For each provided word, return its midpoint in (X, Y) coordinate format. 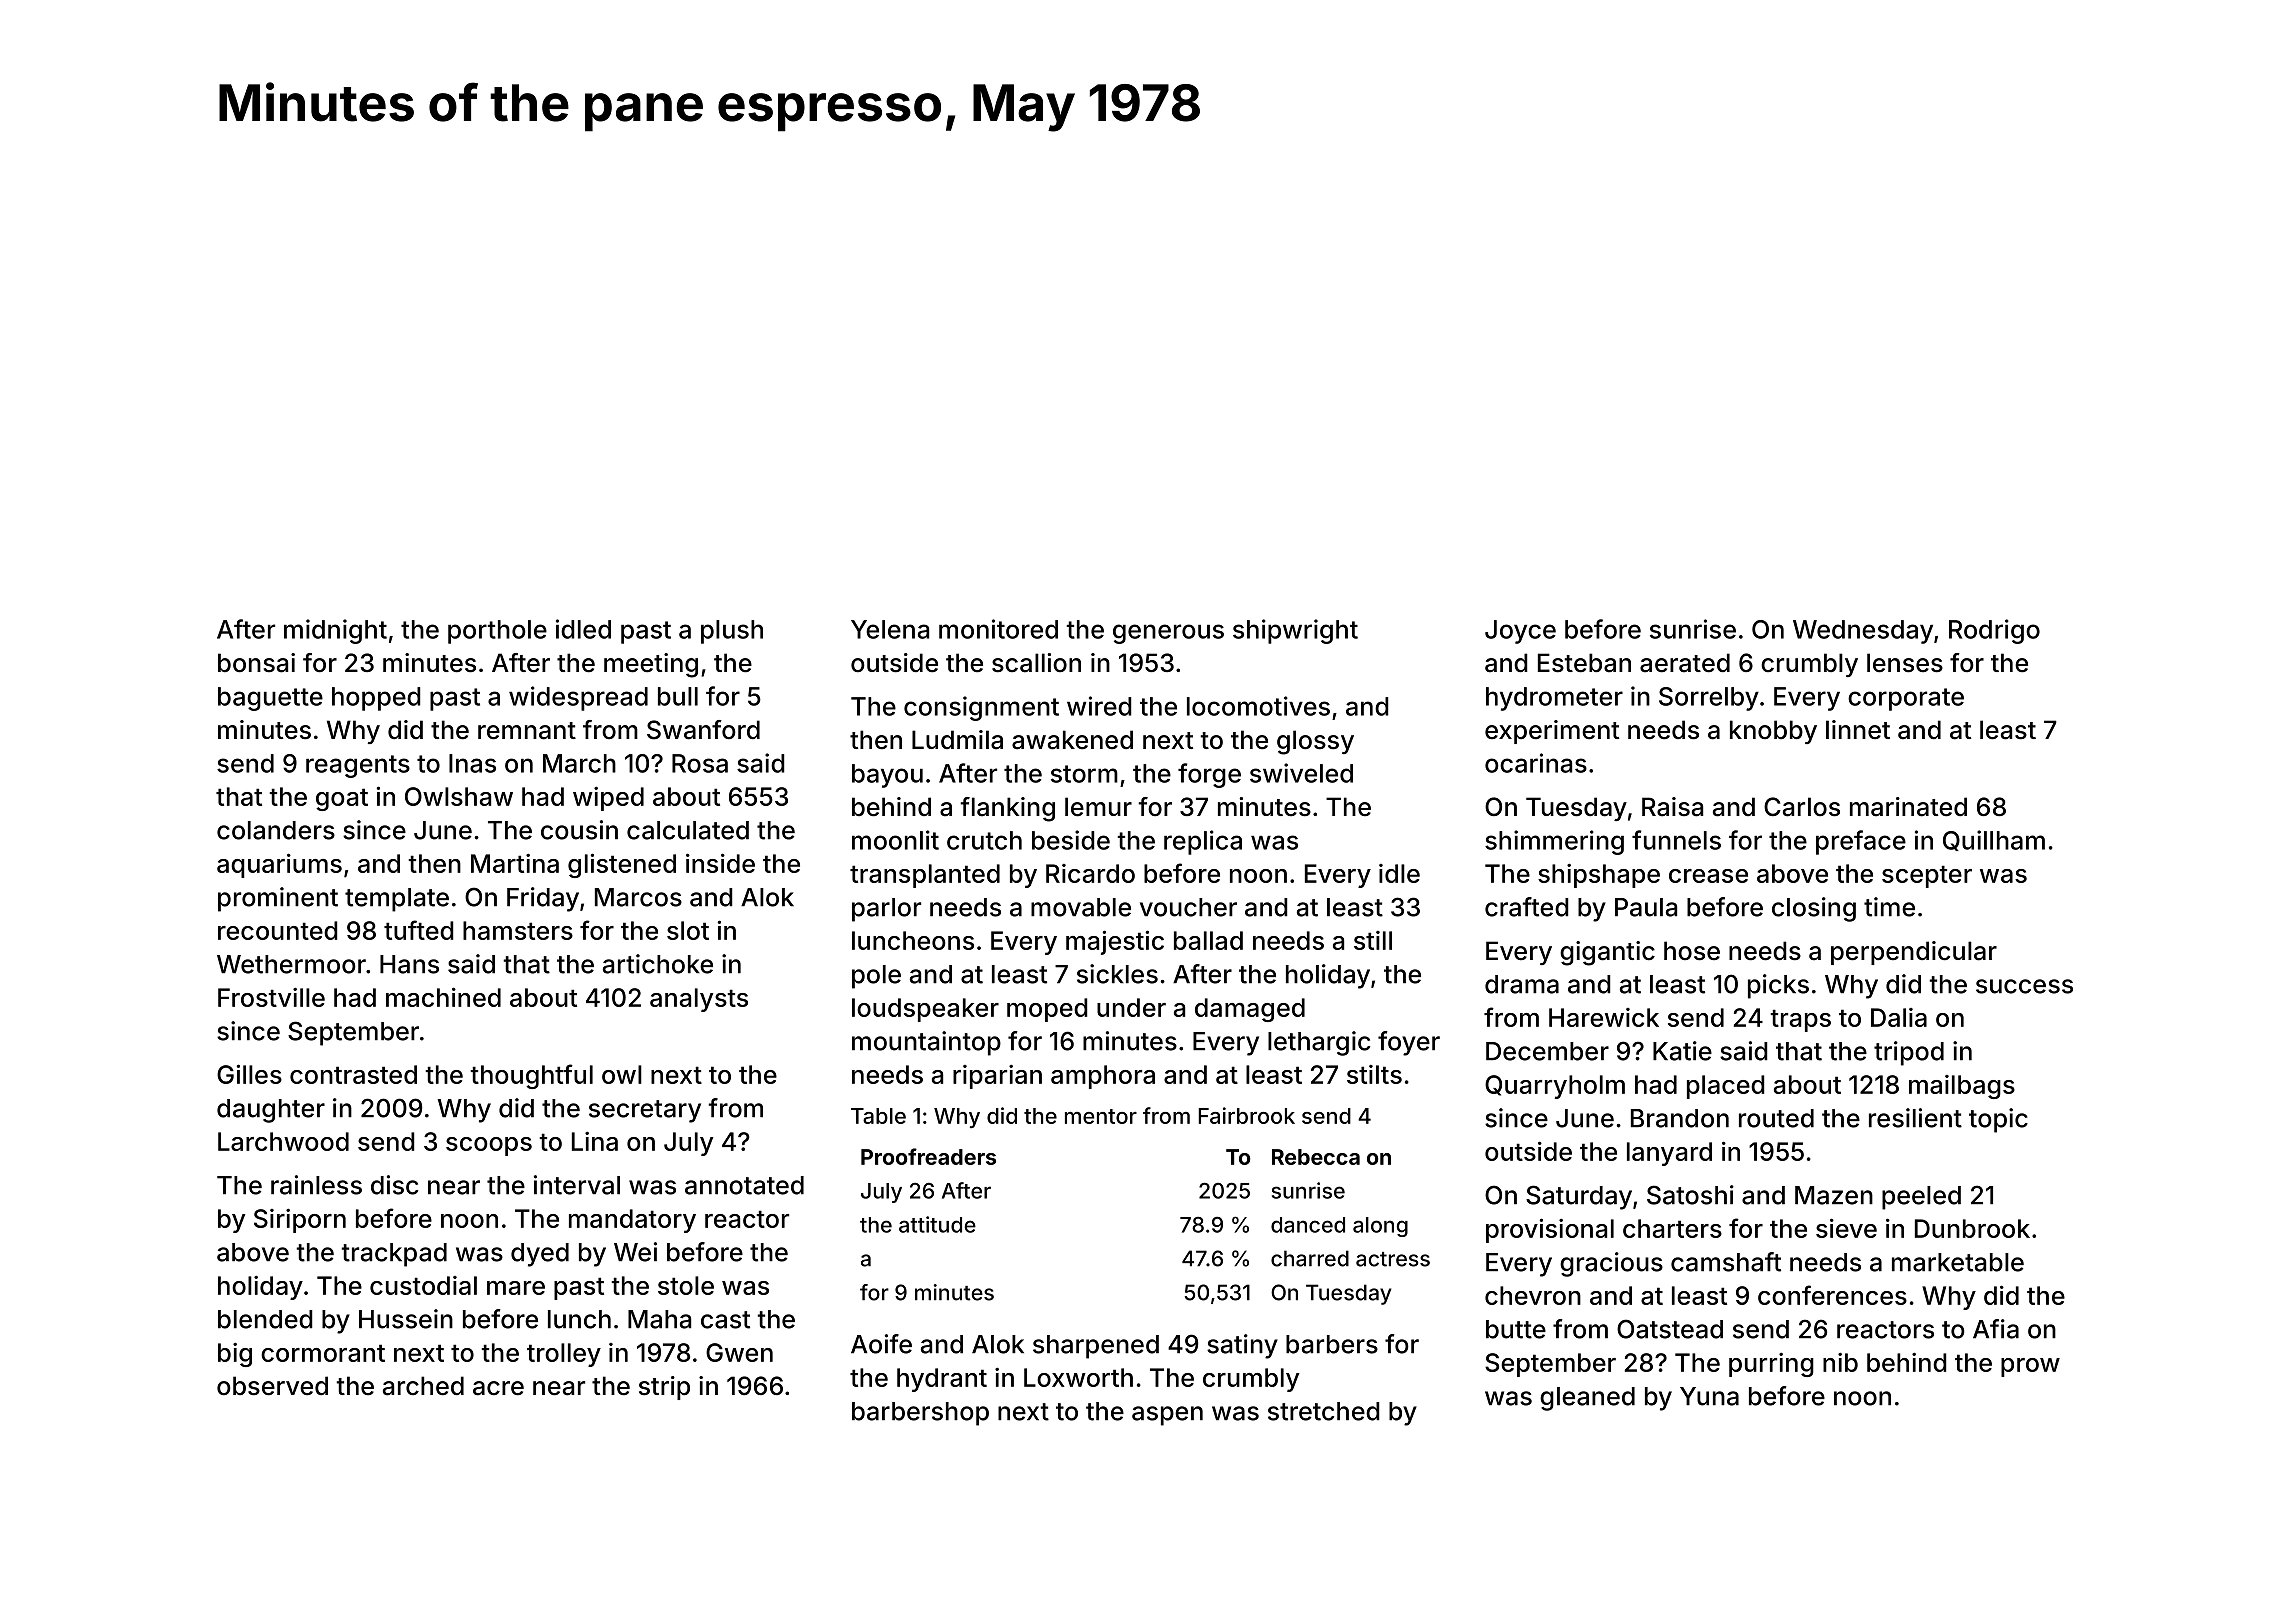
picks (1778, 986)
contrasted (353, 1074)
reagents (358, 766)
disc (394, 1185)
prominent (278, 899)
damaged (1250, 1010)
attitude (937, 1224)
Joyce (1520, 632)
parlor (886, 910)
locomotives (1258, 706)
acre (498, 1388)
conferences (1832, 1295)
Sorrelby (1709, 699)
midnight (335, 631)
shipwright (1295, 631)
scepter (1927, 876)
